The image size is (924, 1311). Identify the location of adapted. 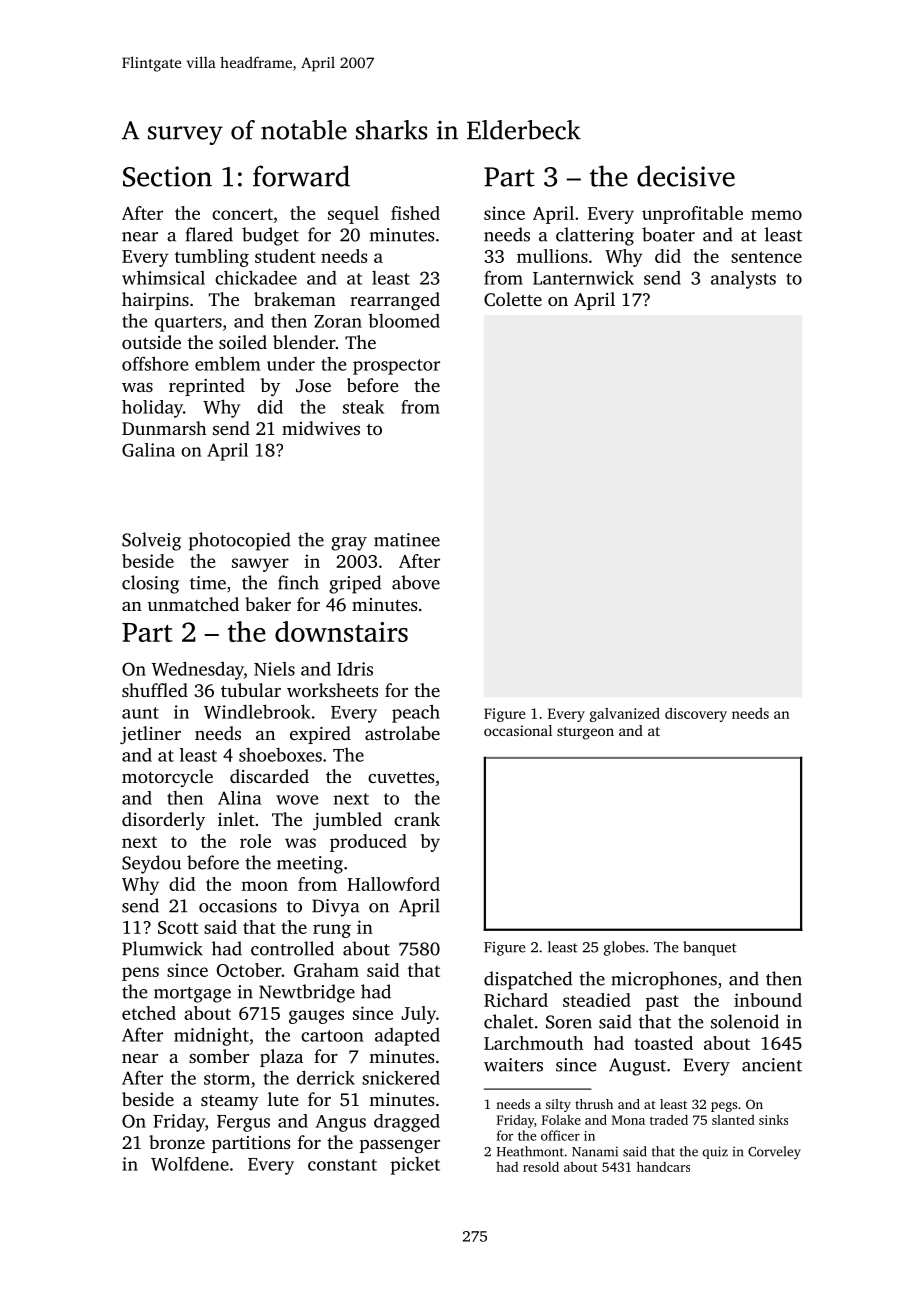
(407, 1037).
